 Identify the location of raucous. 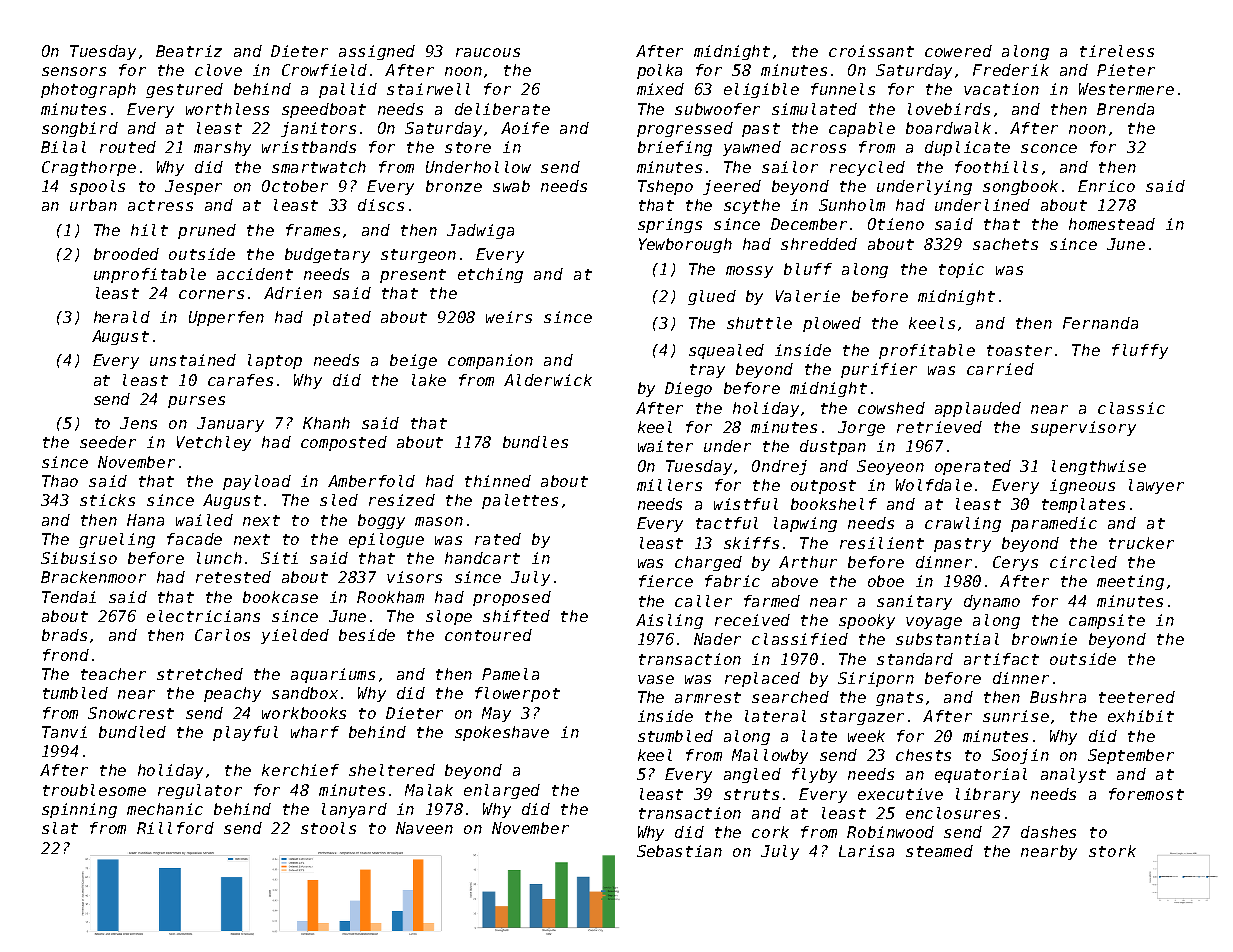
(488, 52).
